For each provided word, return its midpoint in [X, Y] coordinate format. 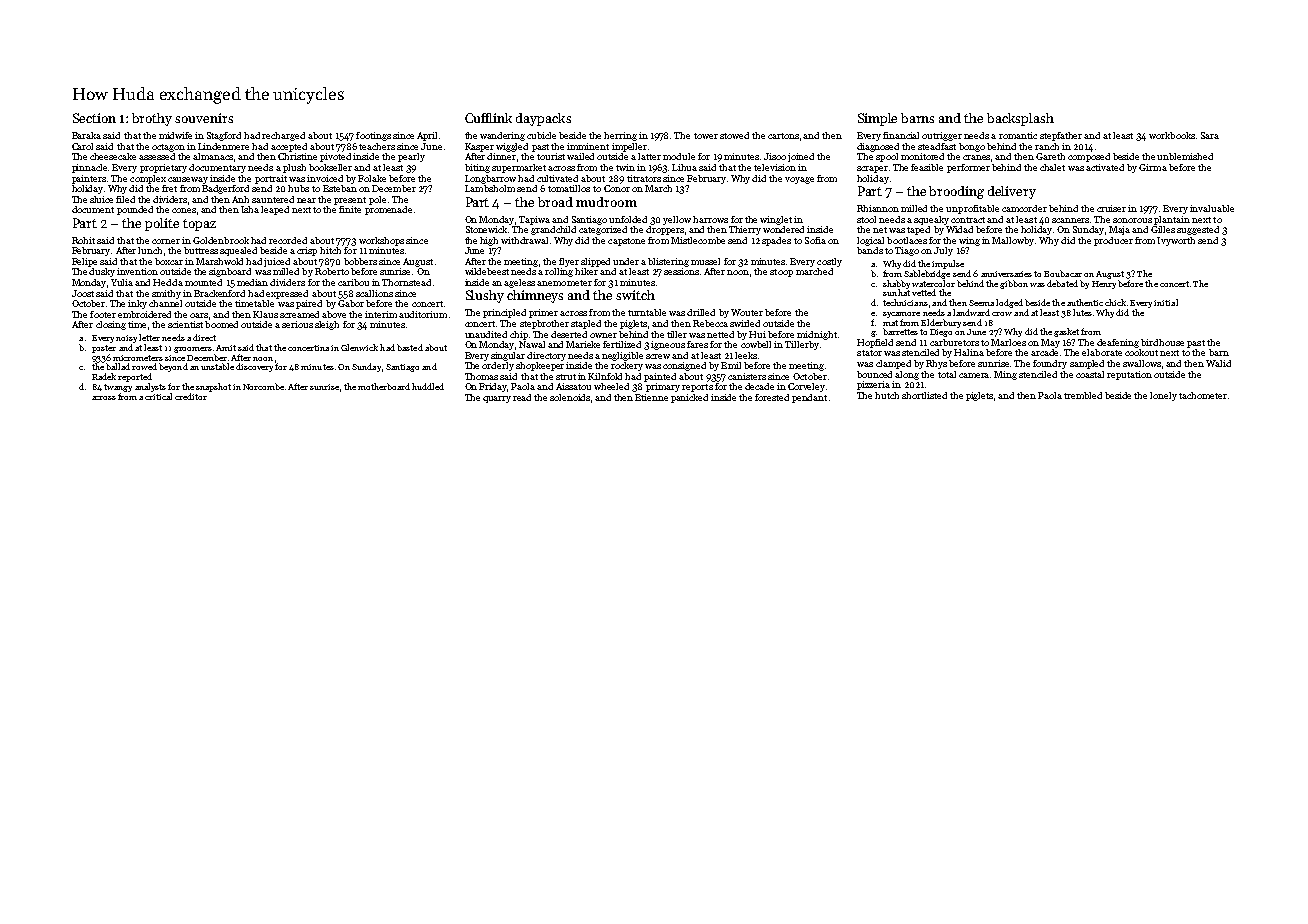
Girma [1153, 167]
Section [94, 118]
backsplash [1020, 119]
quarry [497, 399]
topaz [199, 225]
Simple [877, 119]
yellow [677, 220]
